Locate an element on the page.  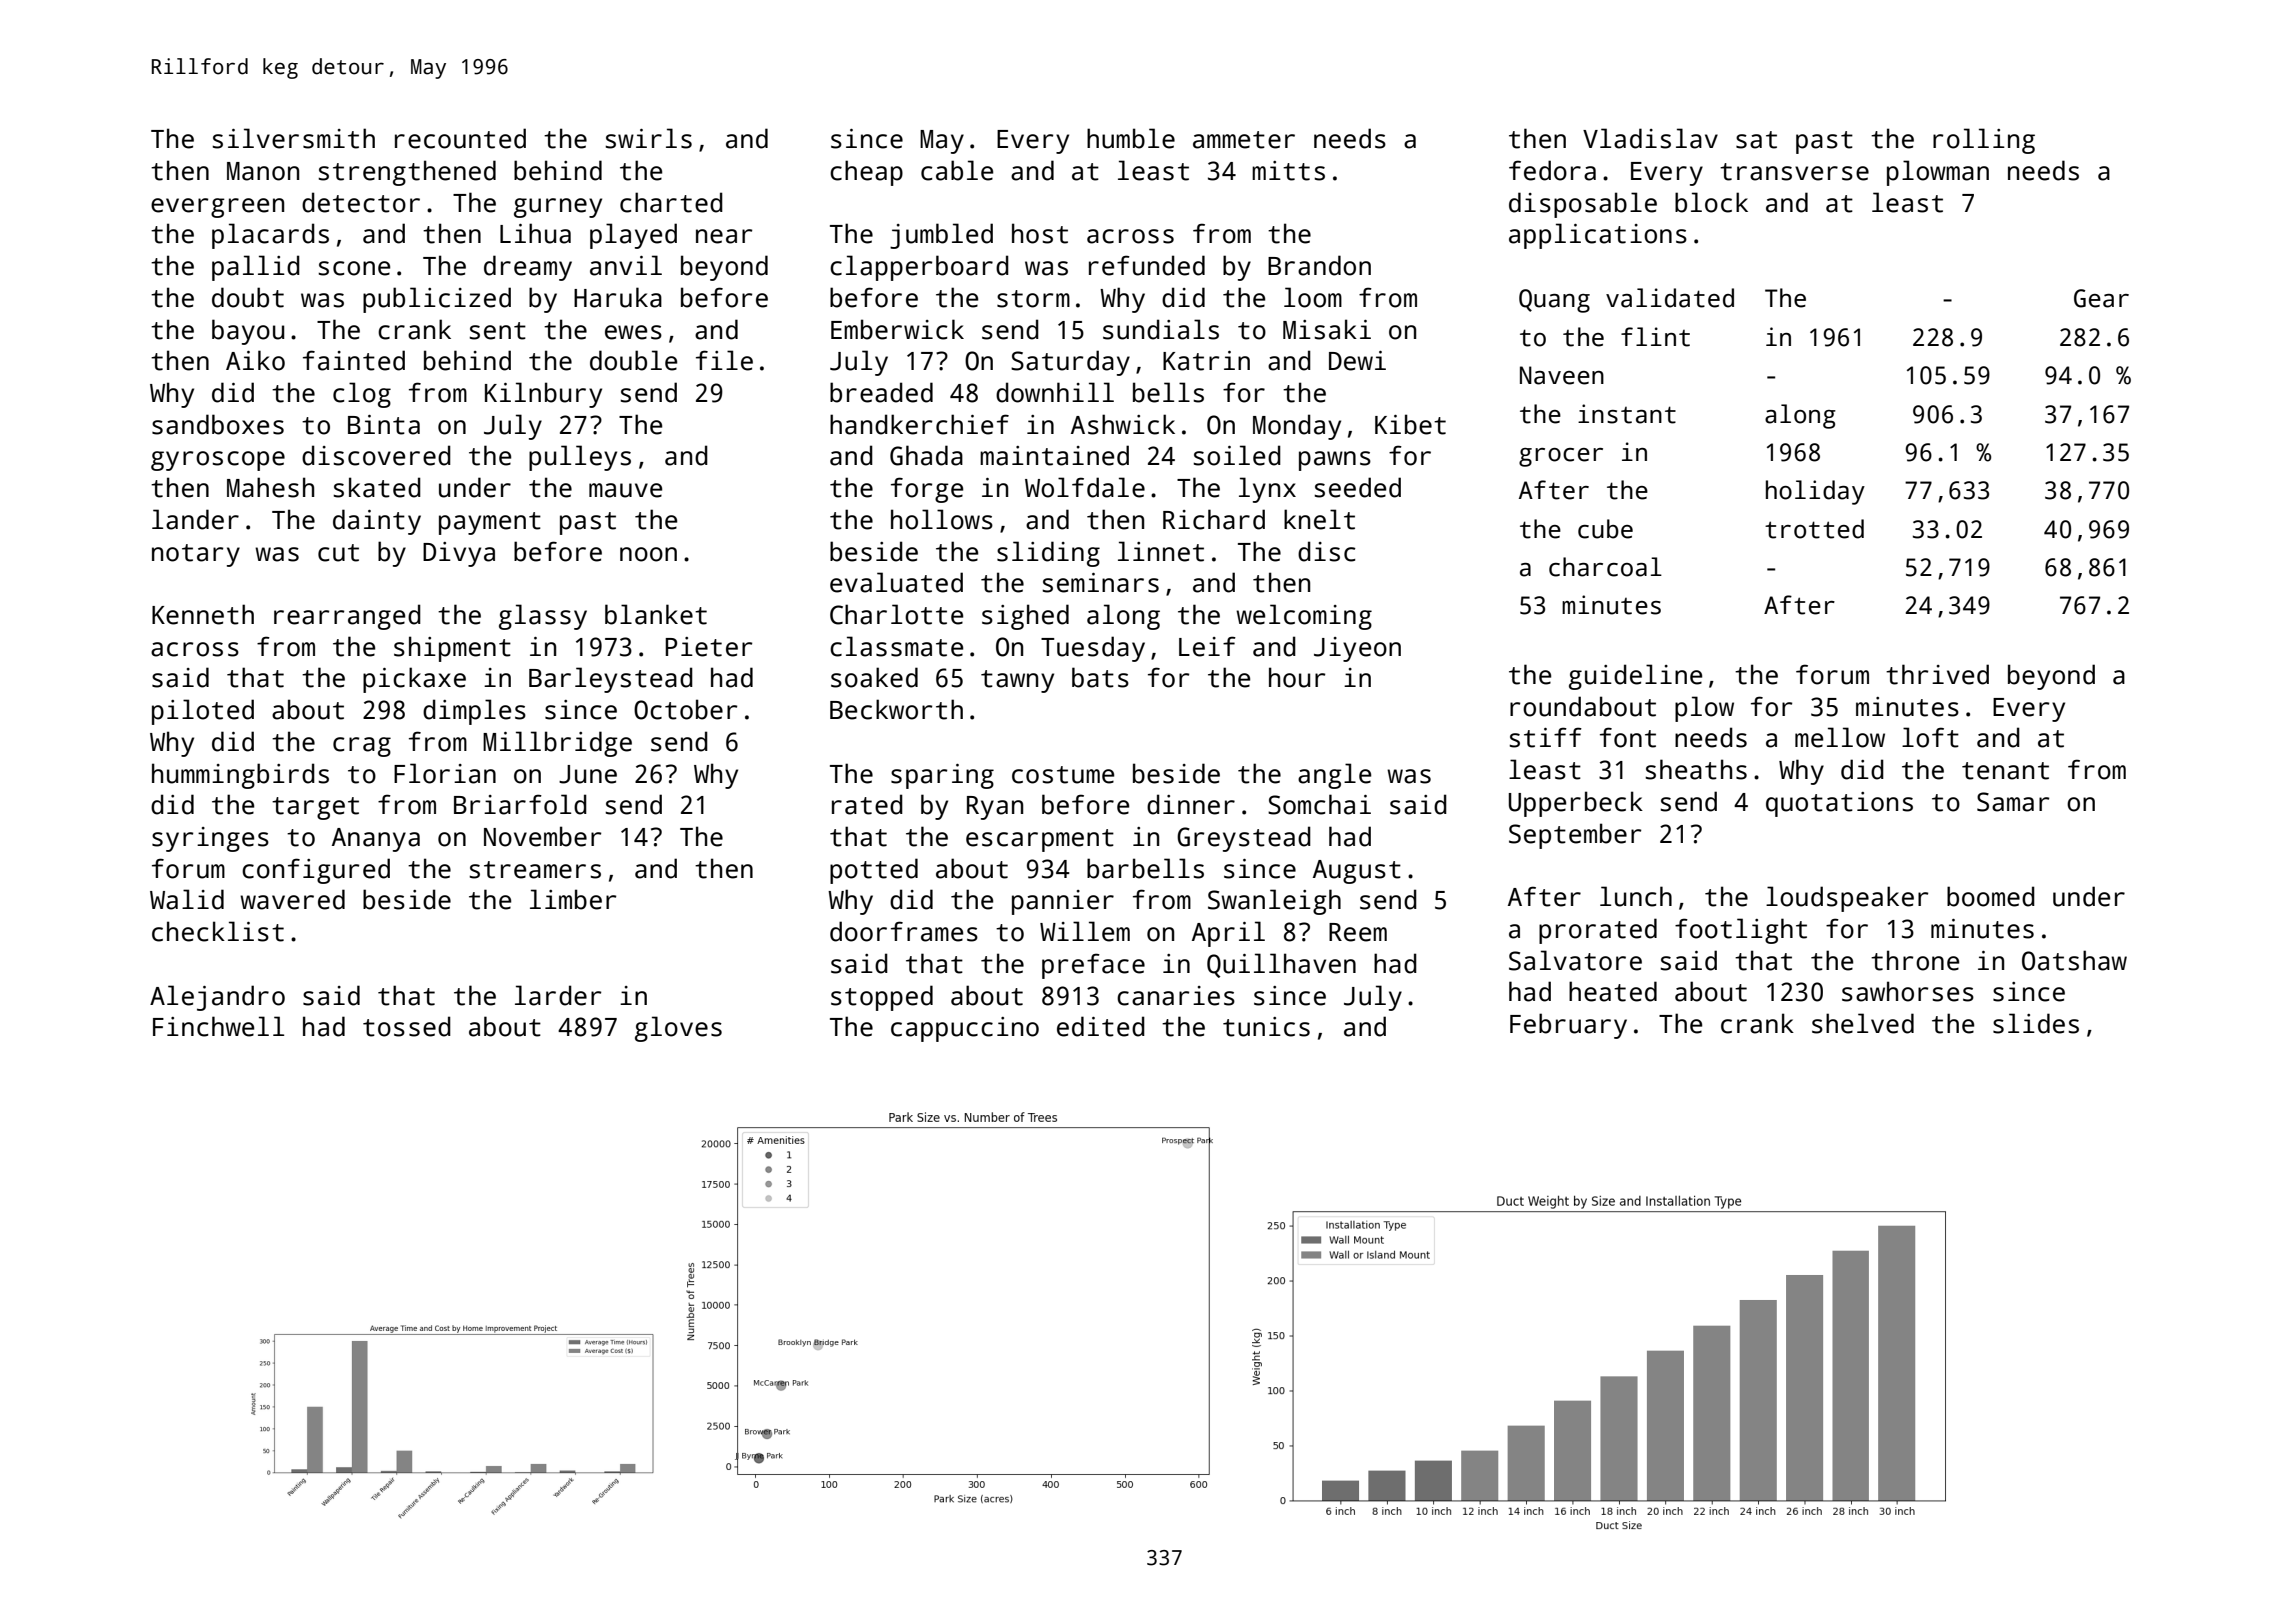
holiday is located at coordinates (1815, 492).
